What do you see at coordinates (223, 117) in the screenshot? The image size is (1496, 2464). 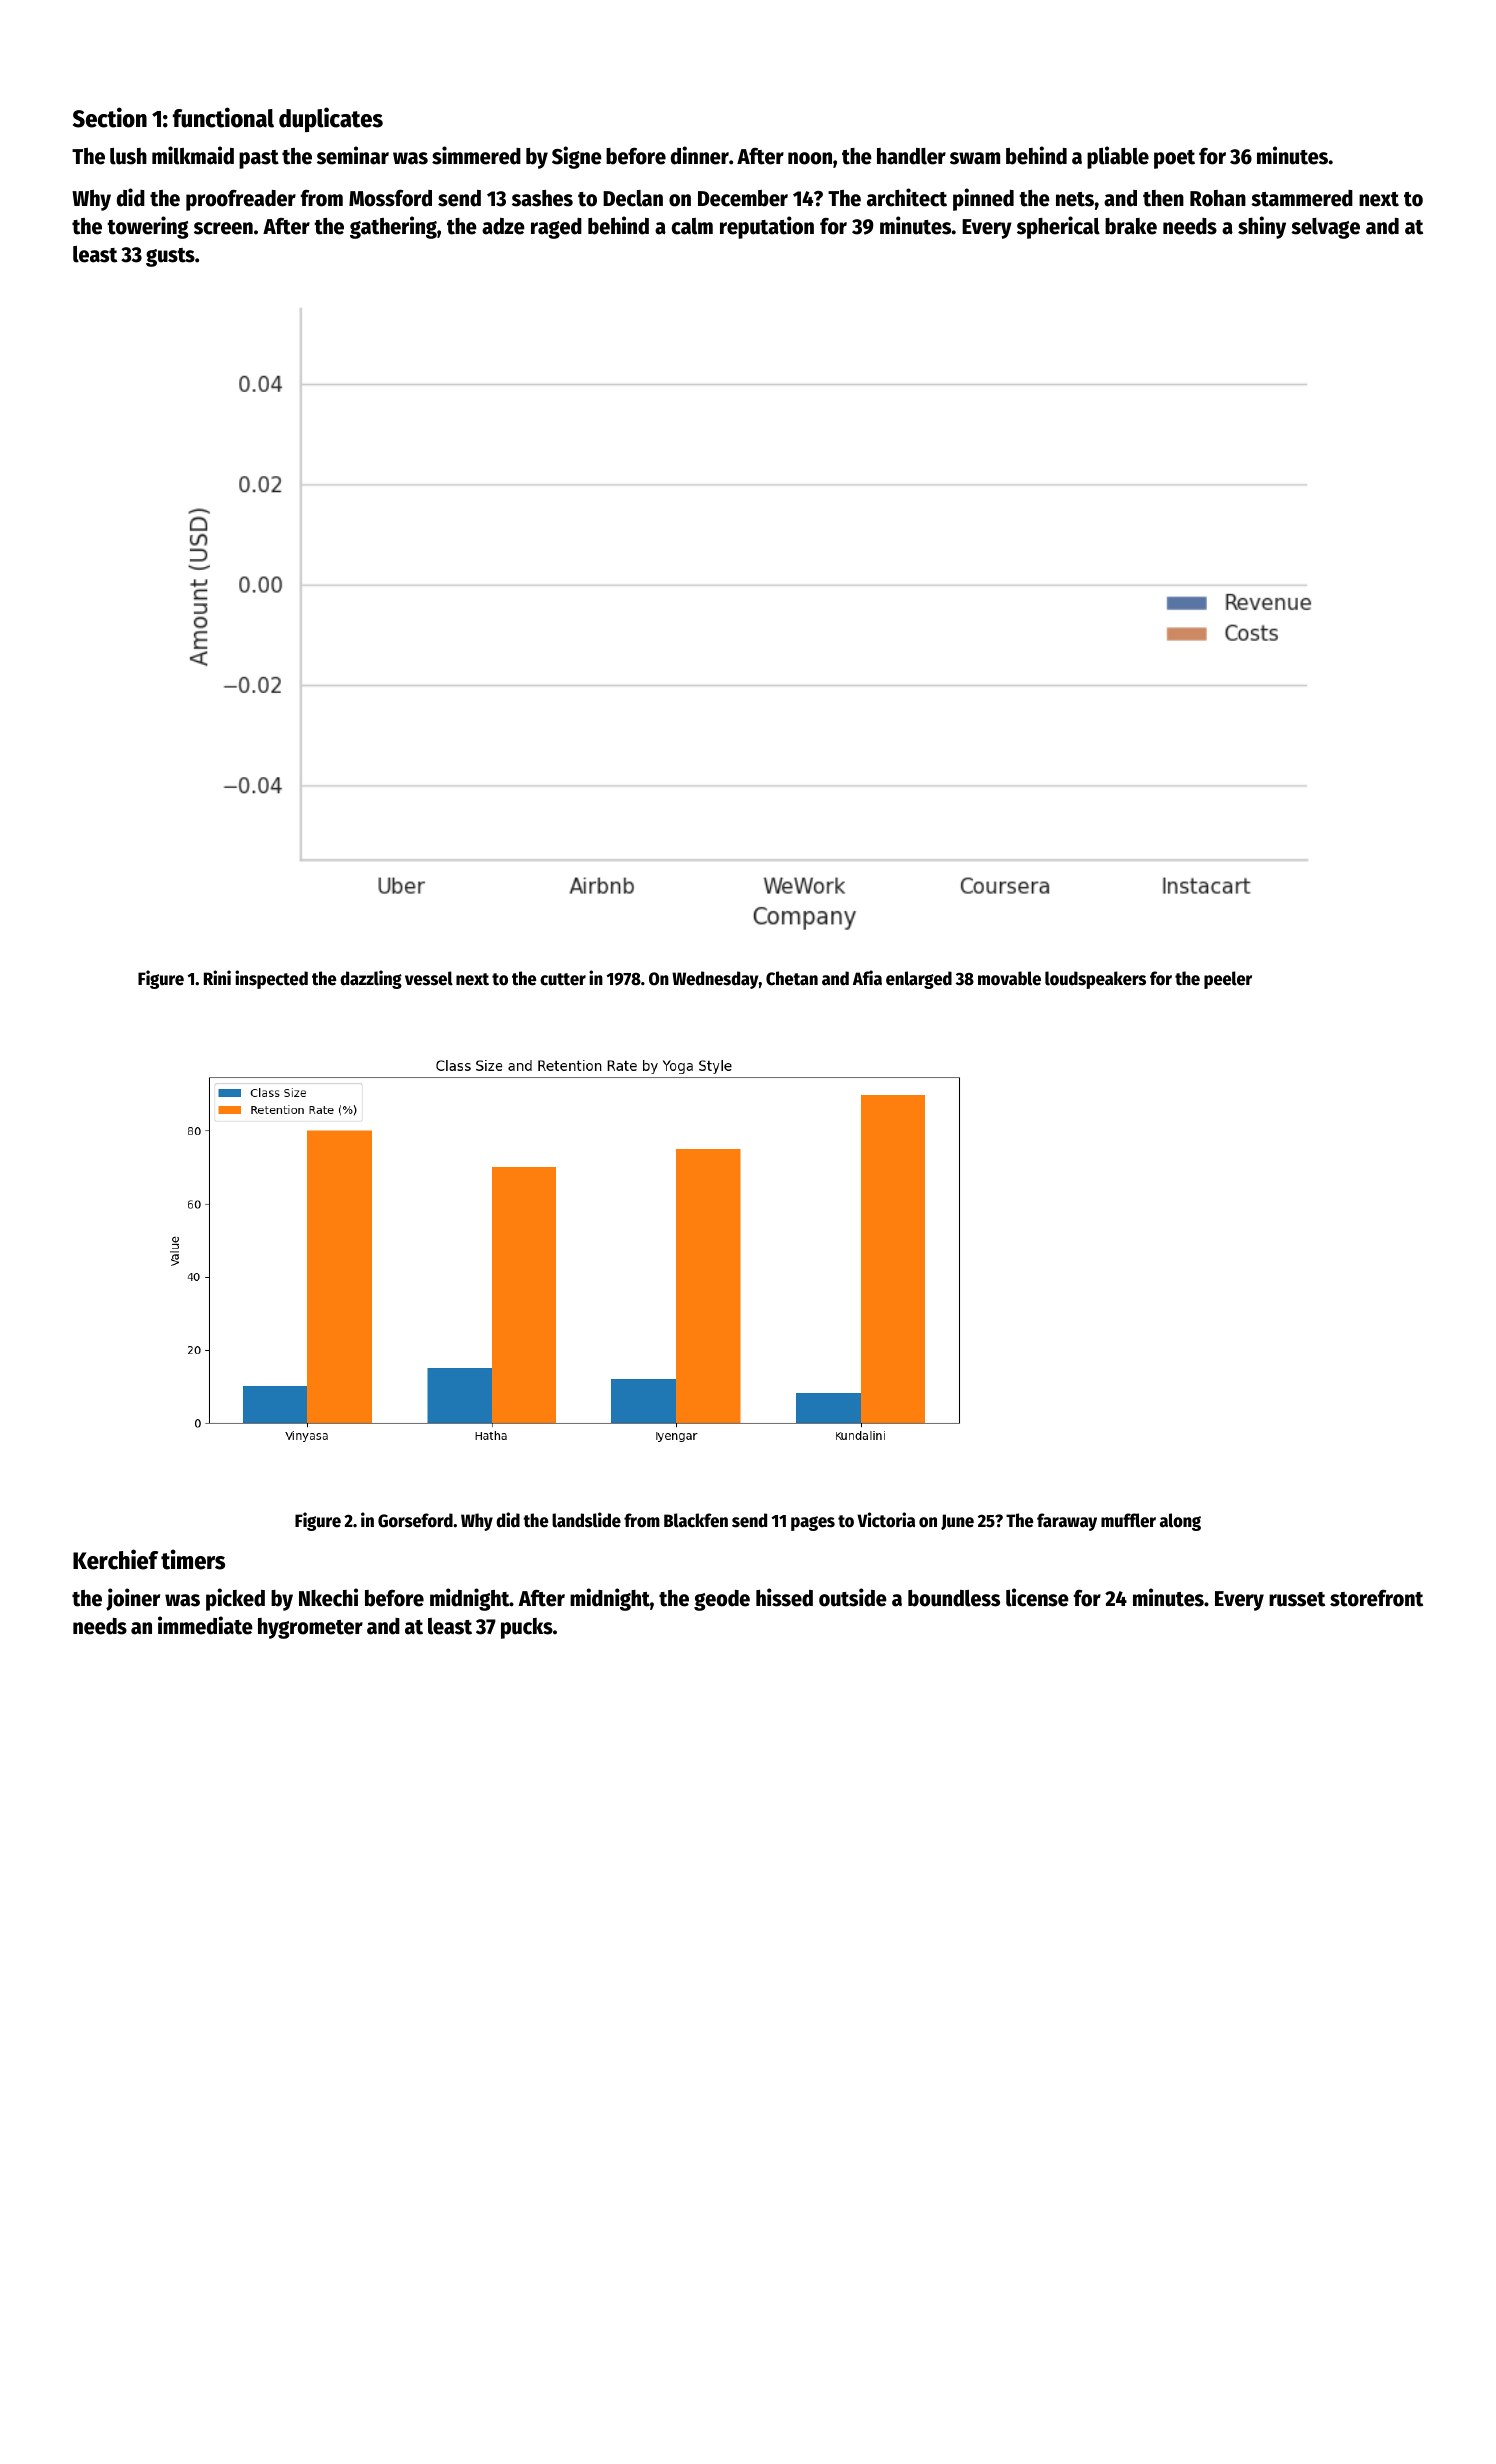 I see `functional` at bounding box center [223, 117].
